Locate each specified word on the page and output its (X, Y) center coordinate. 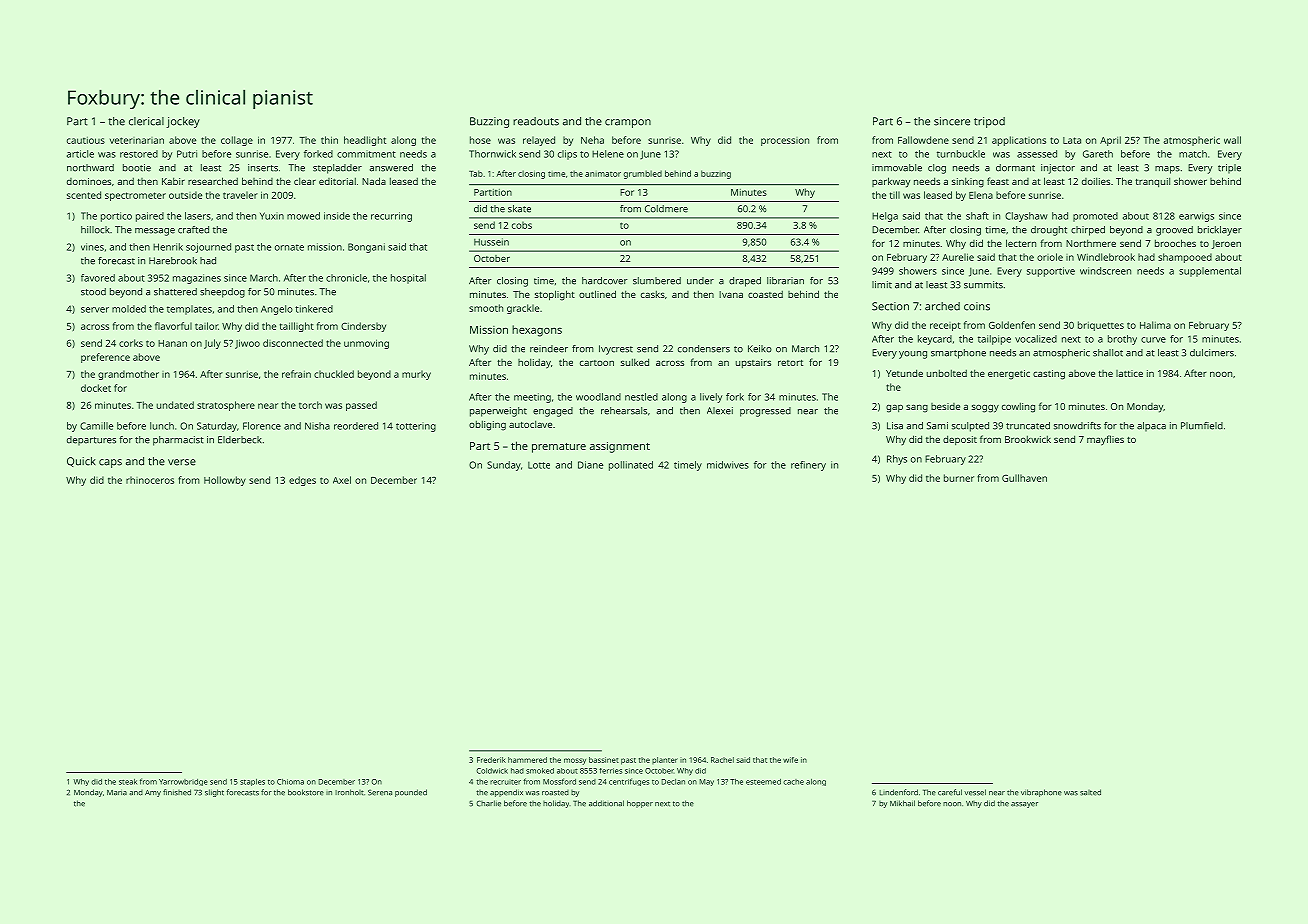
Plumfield (1202, 426)
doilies (1096, 181)
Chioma (290, 782)
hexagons (537, 331)
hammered (527, 760)
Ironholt (349, 792)
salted (1090, 792)
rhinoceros (150, 480)
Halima (1155, 325)
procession (785, 141)
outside (185, 195)
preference (105, 358)
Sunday (504, 466)
